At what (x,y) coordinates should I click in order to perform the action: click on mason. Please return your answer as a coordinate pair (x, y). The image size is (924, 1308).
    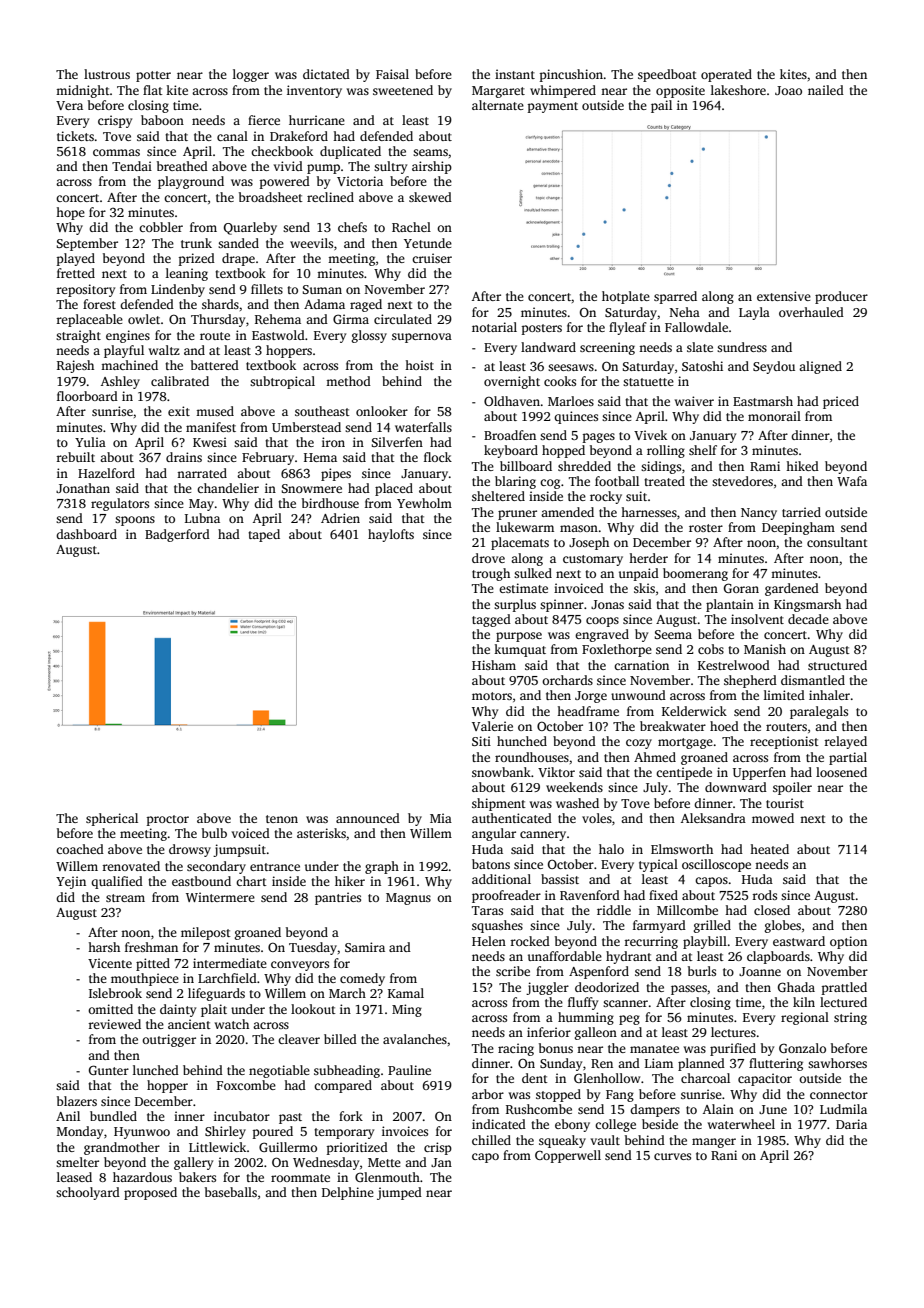
    Looking at the image, I should click on (579, 528).
